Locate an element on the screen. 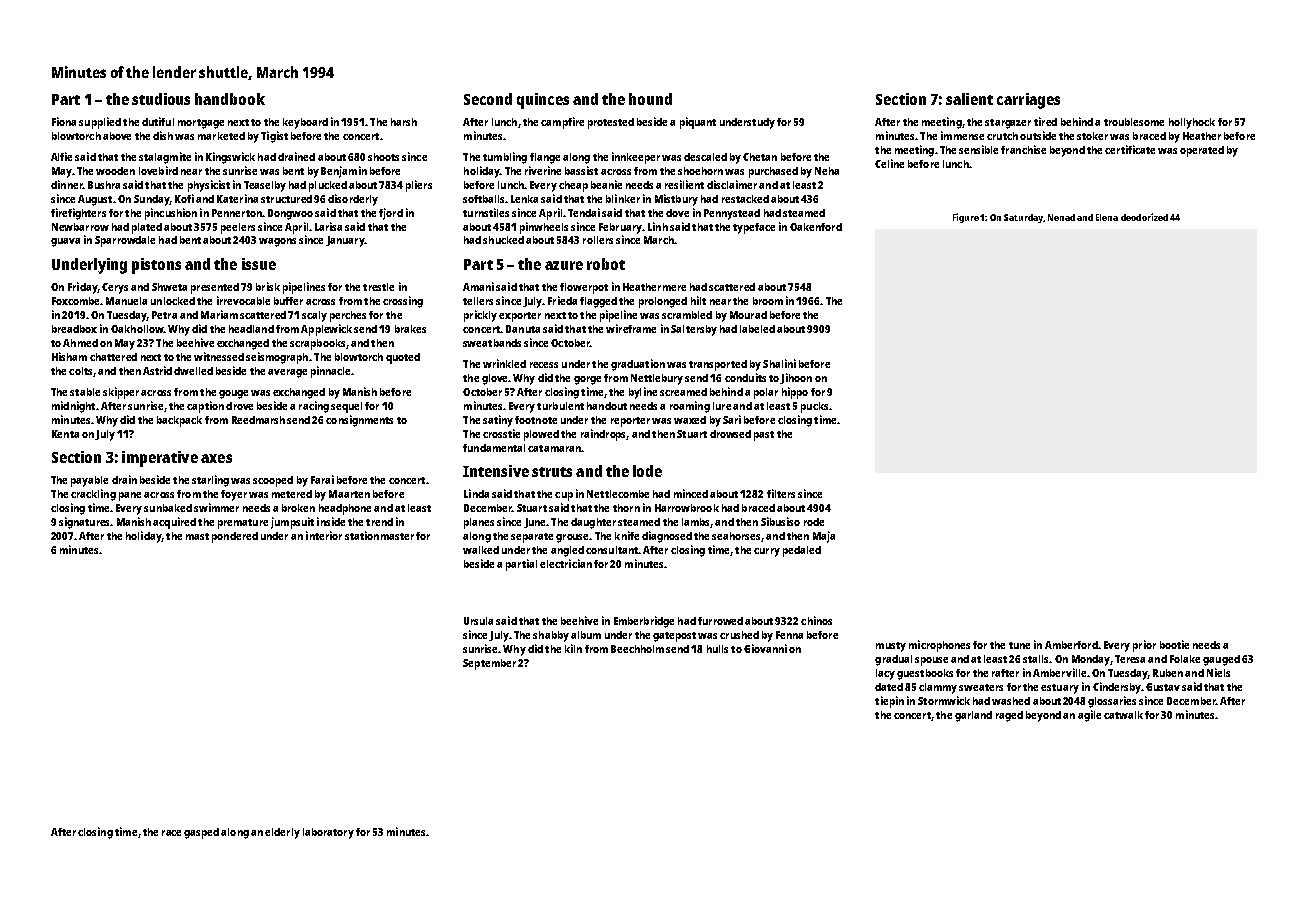 This screenshot has height=924, width=1308. laboratory is located at coordinates (328, 833).
